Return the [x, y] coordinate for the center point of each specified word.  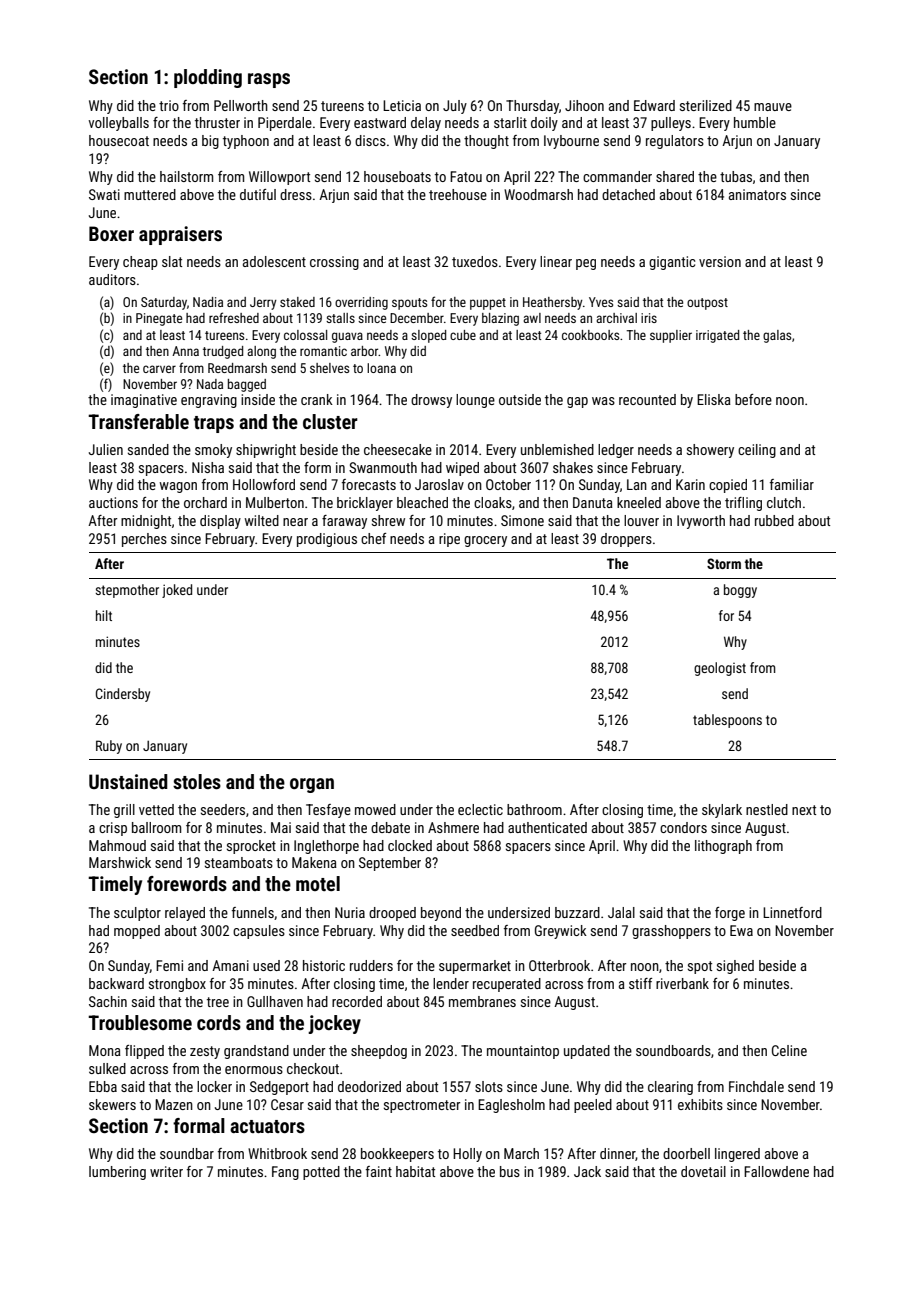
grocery [485, 541]
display [220, 522]
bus [510, 1171]
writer [166, 1171]
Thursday [532, 107]
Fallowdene [776, 1171]
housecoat [119, 140]
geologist [720, 669]
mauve [773, 107]
